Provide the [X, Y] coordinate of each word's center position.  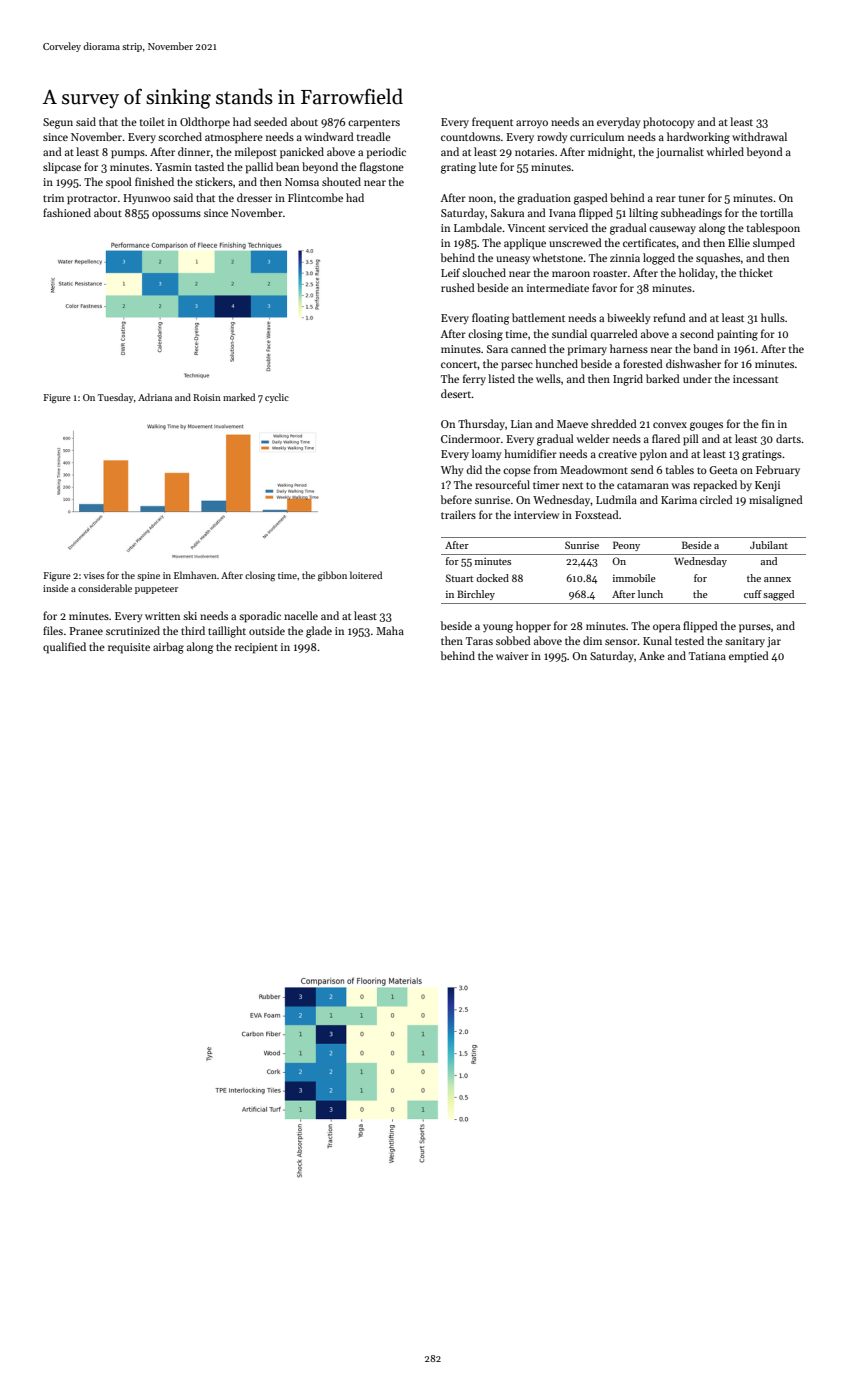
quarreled [614, 335]
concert [459, 364]
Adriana [155, 397]
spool [119, 183]
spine [148, 576]
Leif [450, 272]
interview [536, 515]
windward [329, 136]
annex [777, 579]
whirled [725, 151]
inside [56, 588]
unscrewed [575, 242]
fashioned [67, 212]
